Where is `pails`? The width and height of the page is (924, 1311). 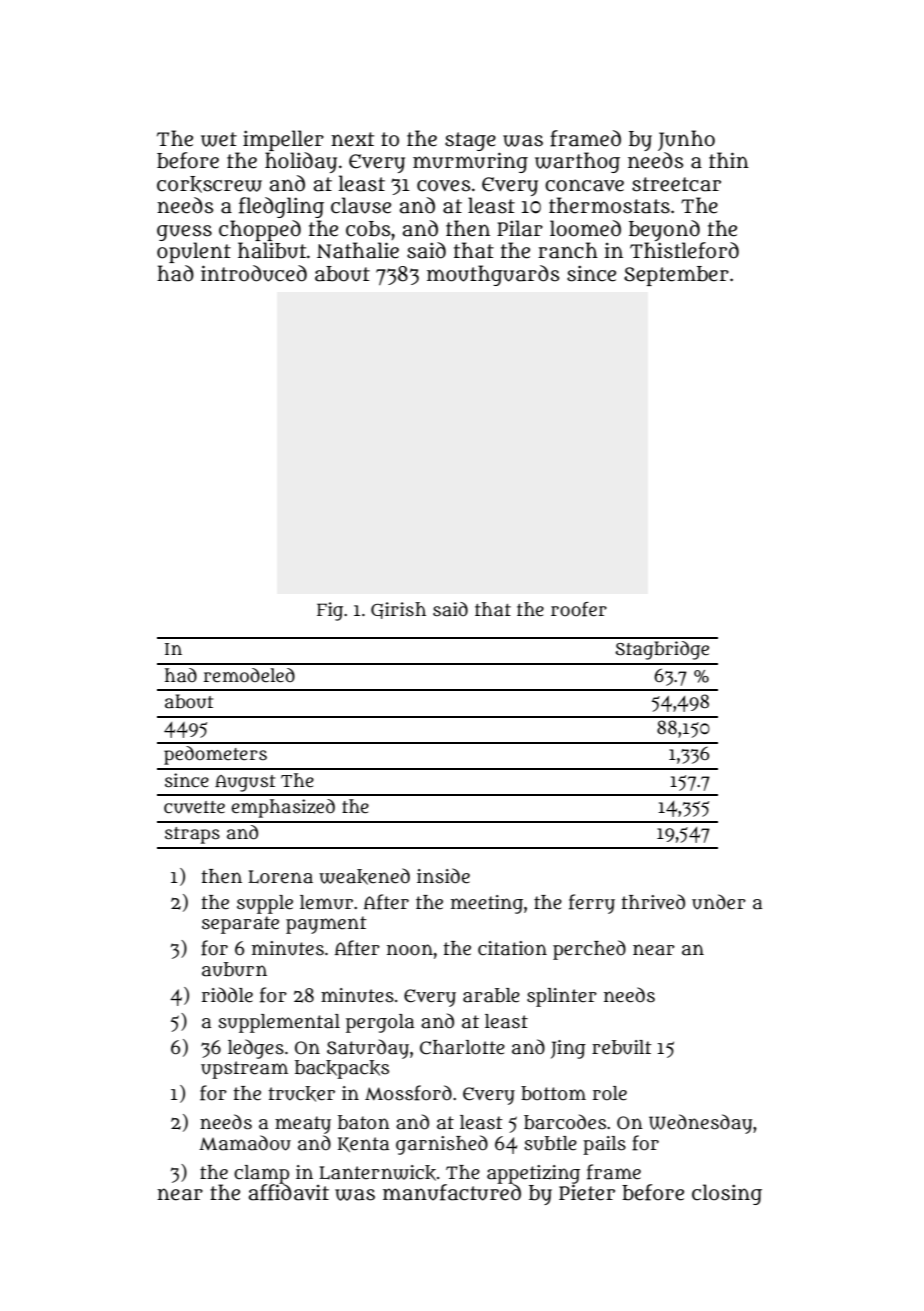
pails is located at coordinates (604, 1145).
